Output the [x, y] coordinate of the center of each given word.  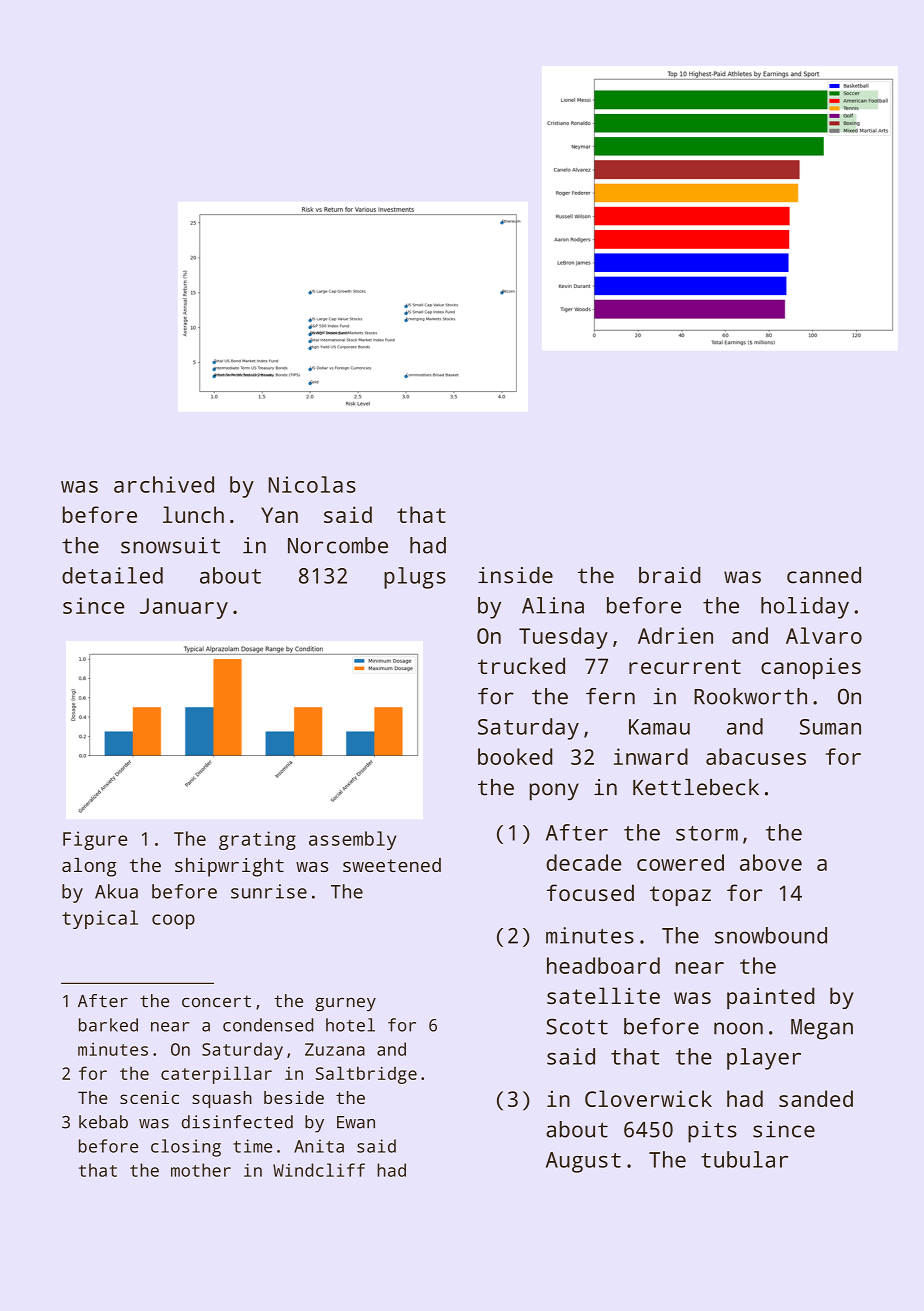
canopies [811, 668]
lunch [193, 514]
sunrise [269, 891]
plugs [415, 578]
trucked [521, 665]
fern [610, 696]
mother [201, 1170]
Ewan [356, 1122]
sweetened [392, 865]
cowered [680, 862]
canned [824, 575]
